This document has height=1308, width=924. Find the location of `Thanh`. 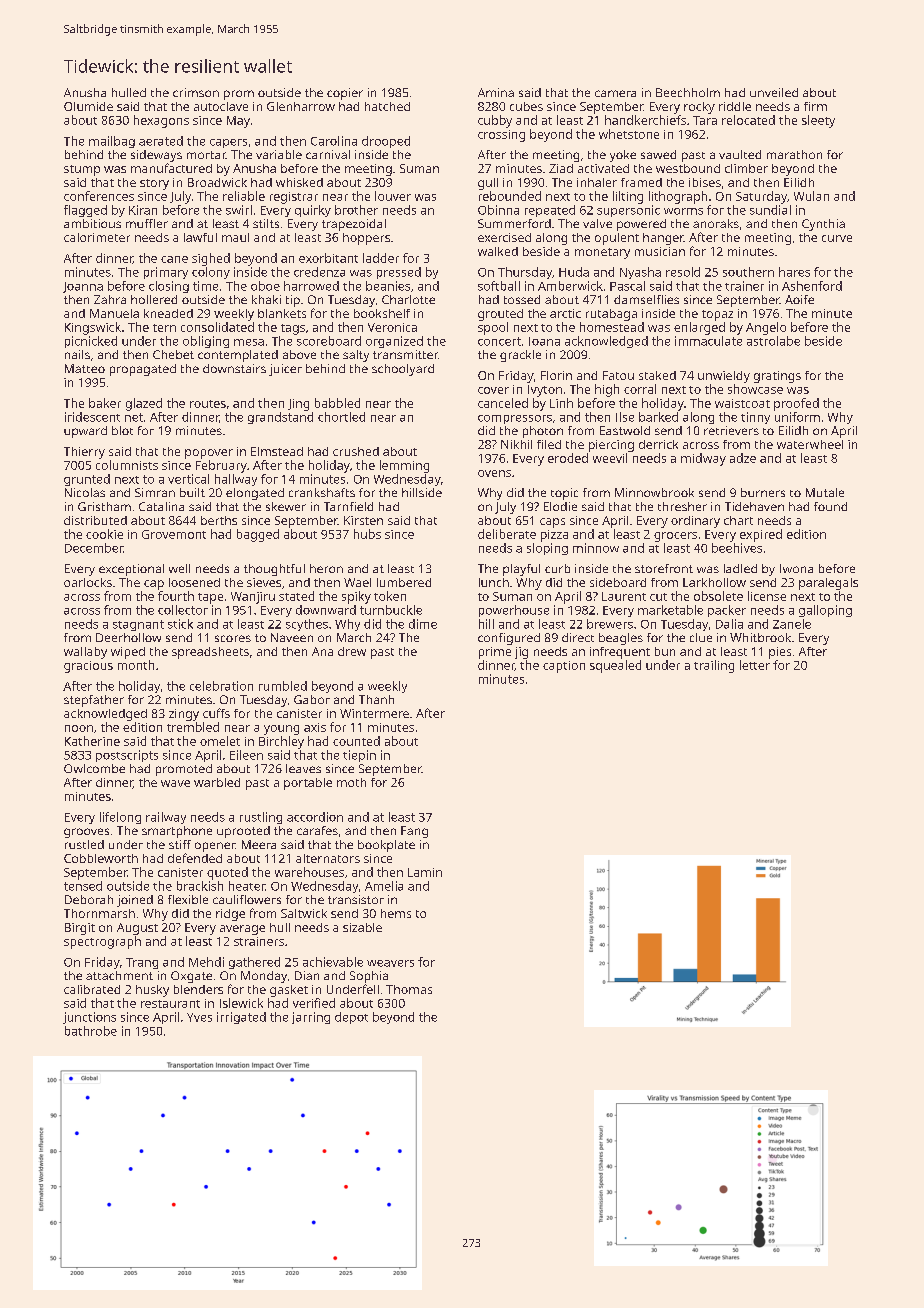

Thanh is located at coordinates (376, 699).
